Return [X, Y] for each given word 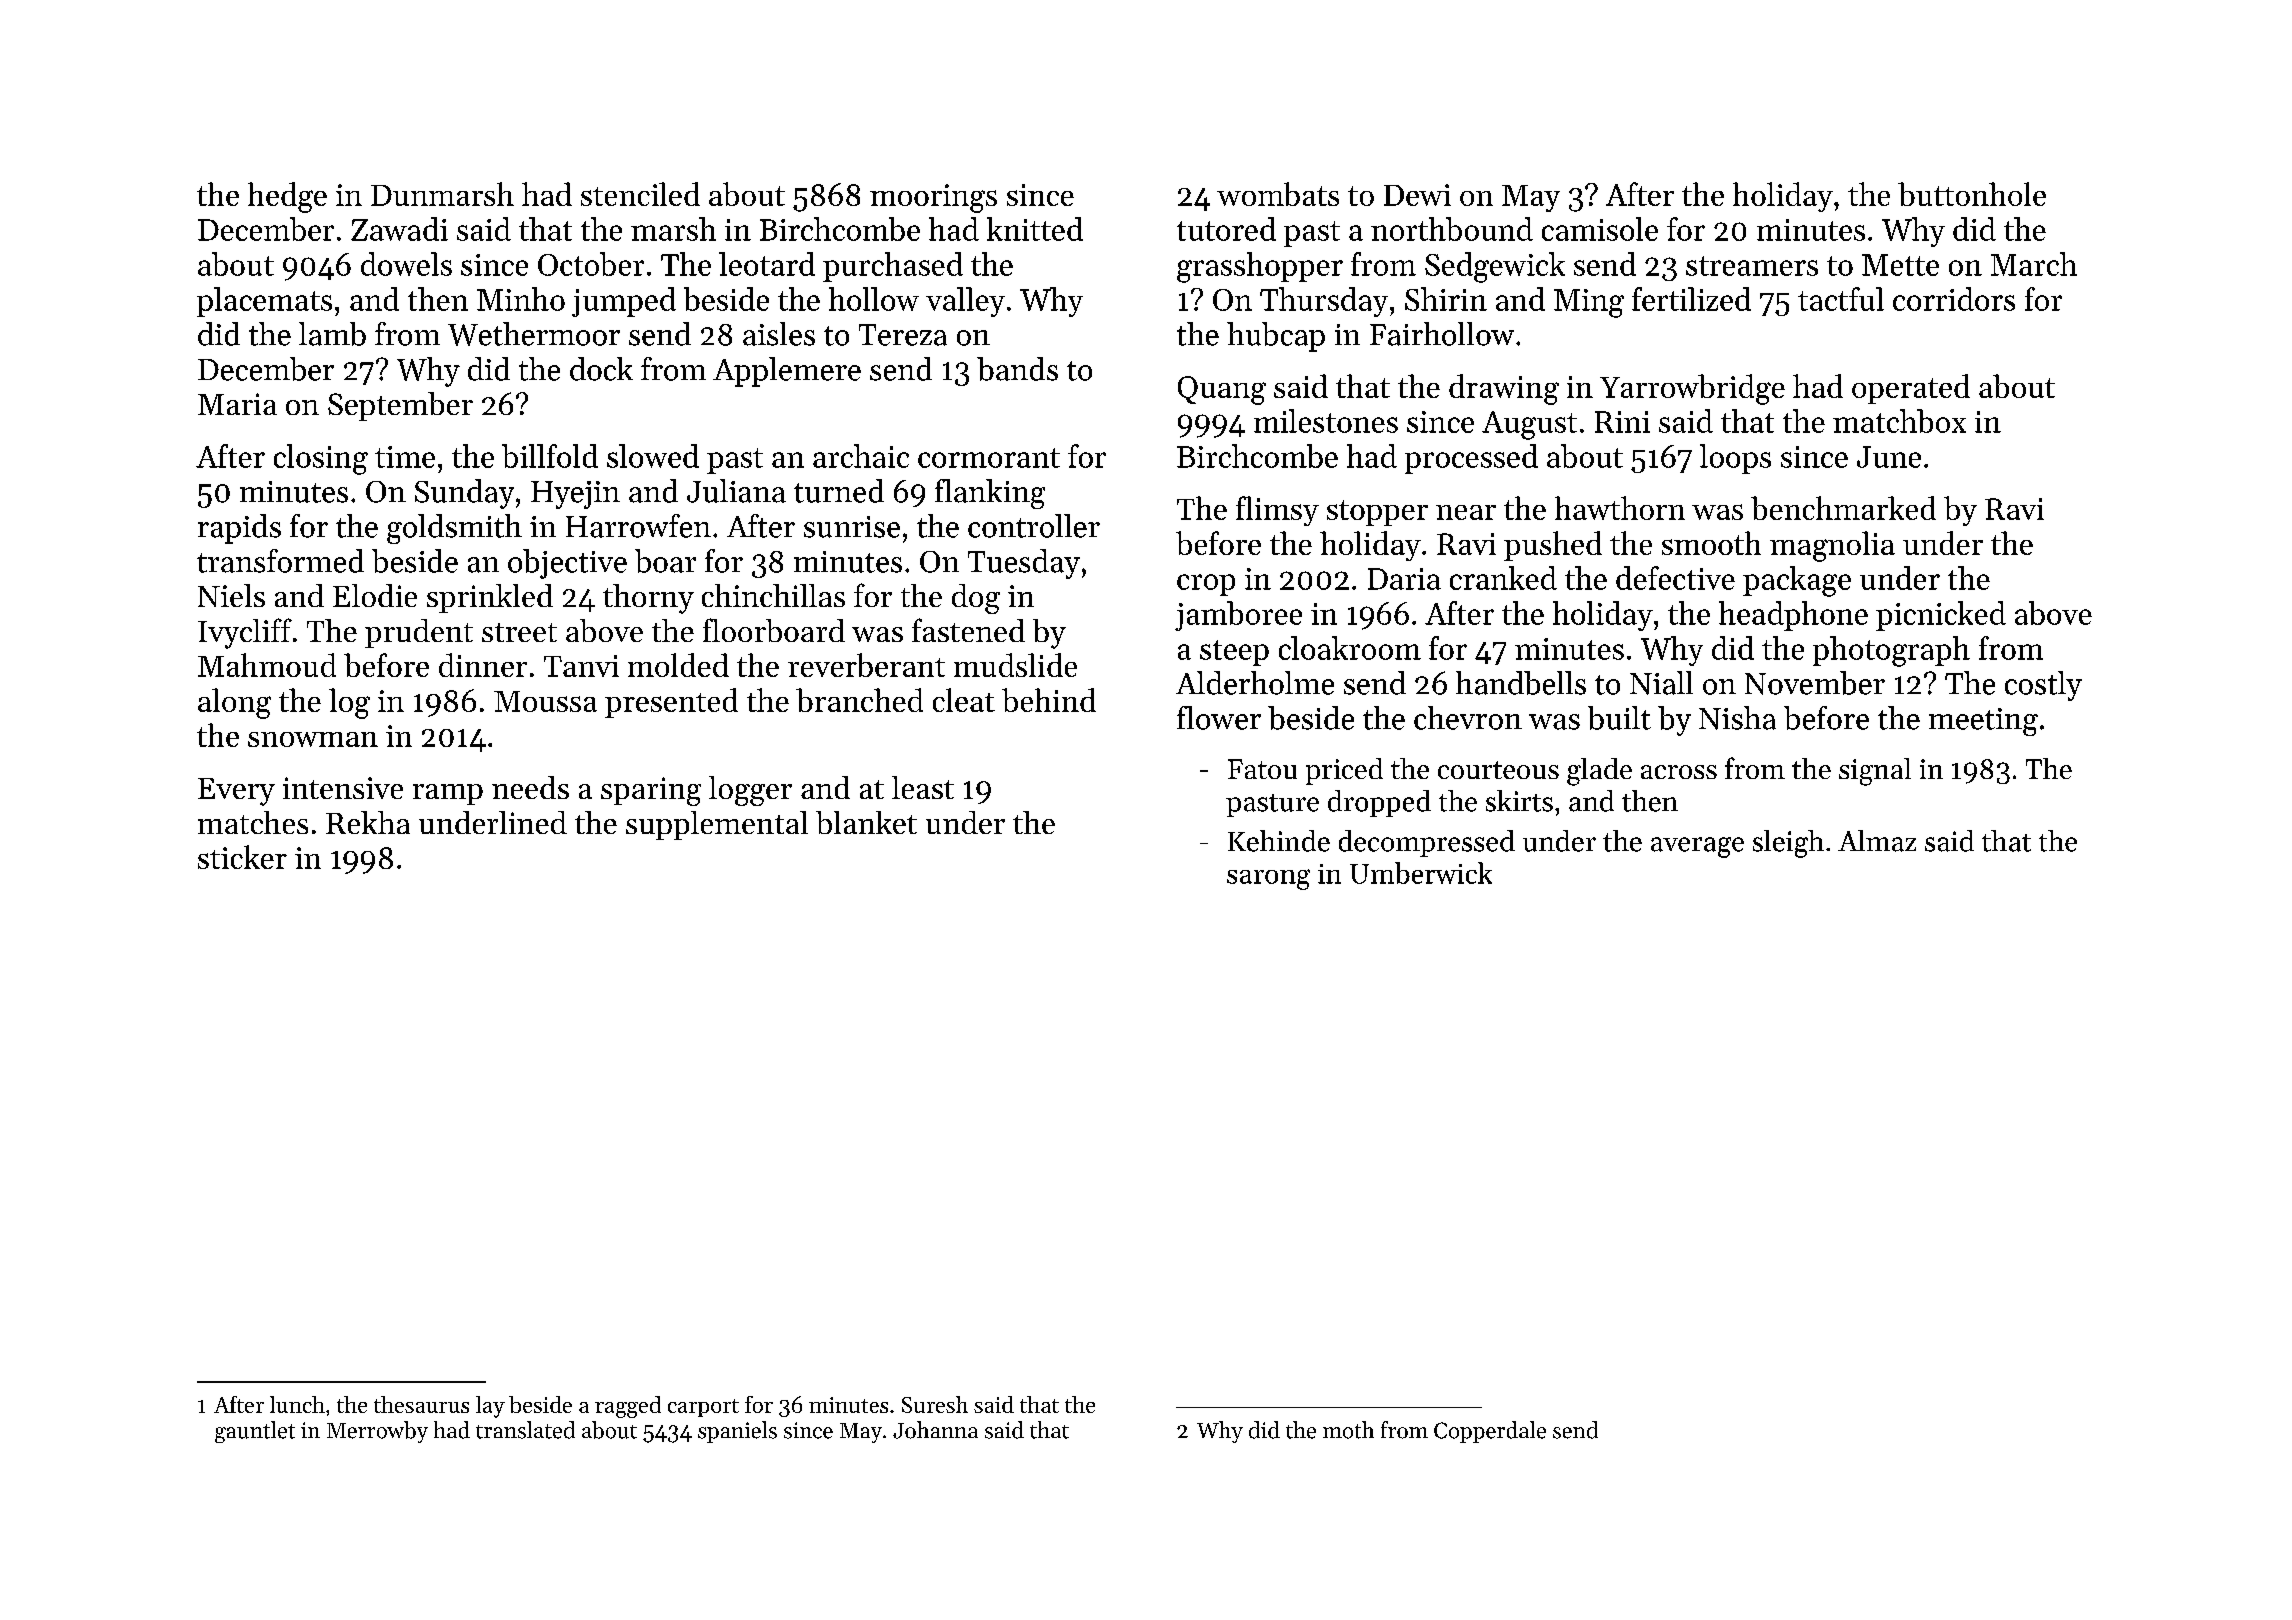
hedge [287, 197]
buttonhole [1972, 194]
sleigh [1788, 844]
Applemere [787, 372]
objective [567, 564]
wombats [1278, 194]
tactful [1841, 299]
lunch [297, 1404]
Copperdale [1490, 1432]
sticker [242, 857]
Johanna [935, 1430]
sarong [1268, 879]
